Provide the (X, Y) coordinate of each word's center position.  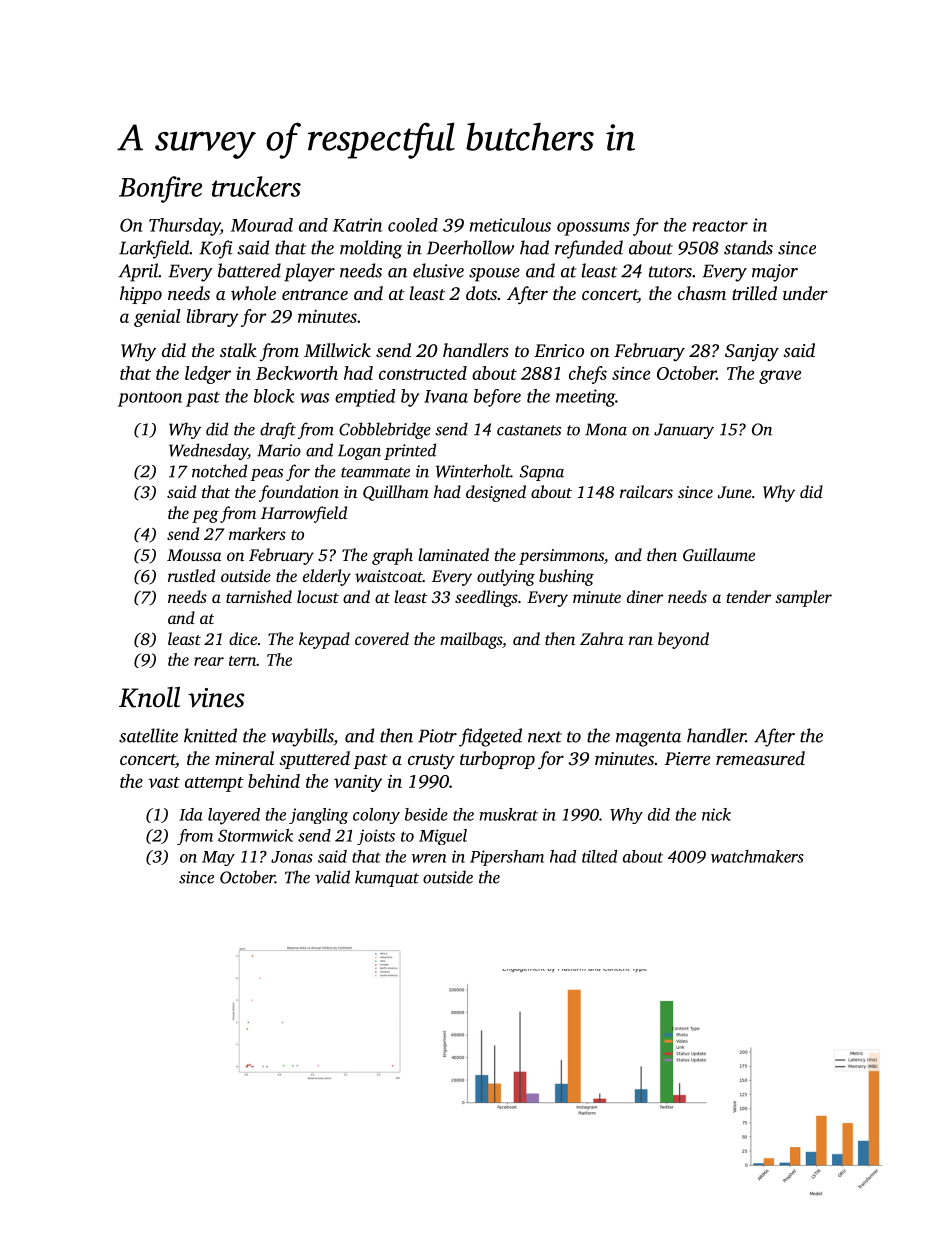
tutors (670, 272)
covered (382, 638)
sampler (803, 598)
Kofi (216, 249)
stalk (238, 350)
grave (780, 377)
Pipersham (507, 858)
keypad (324, 640)
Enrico (559, 350)
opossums (593, 229)
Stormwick (255, 835)
